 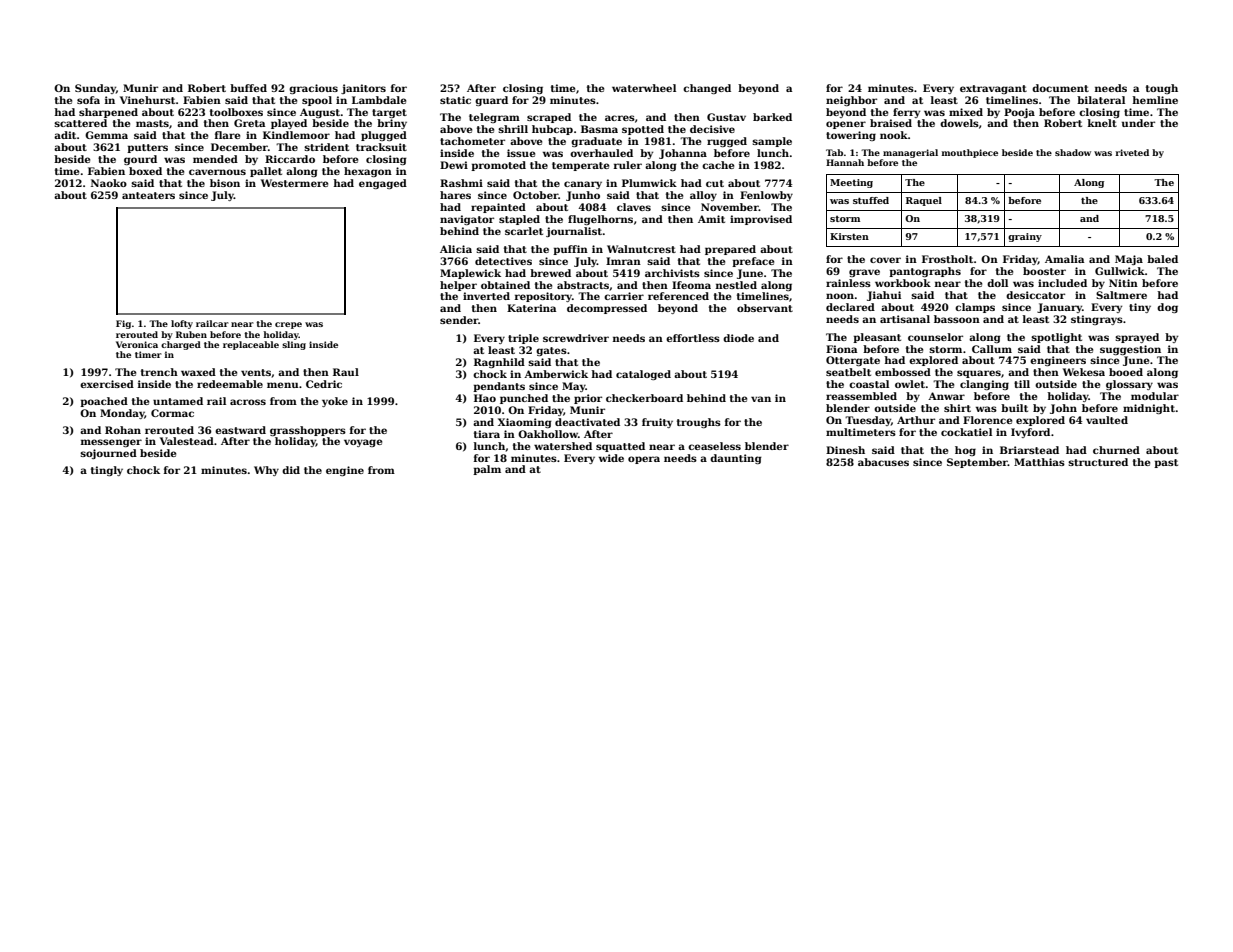 What do you see at coordinates (620, 118) in the image?
I see `acres` at bounding box center [620, 118].
